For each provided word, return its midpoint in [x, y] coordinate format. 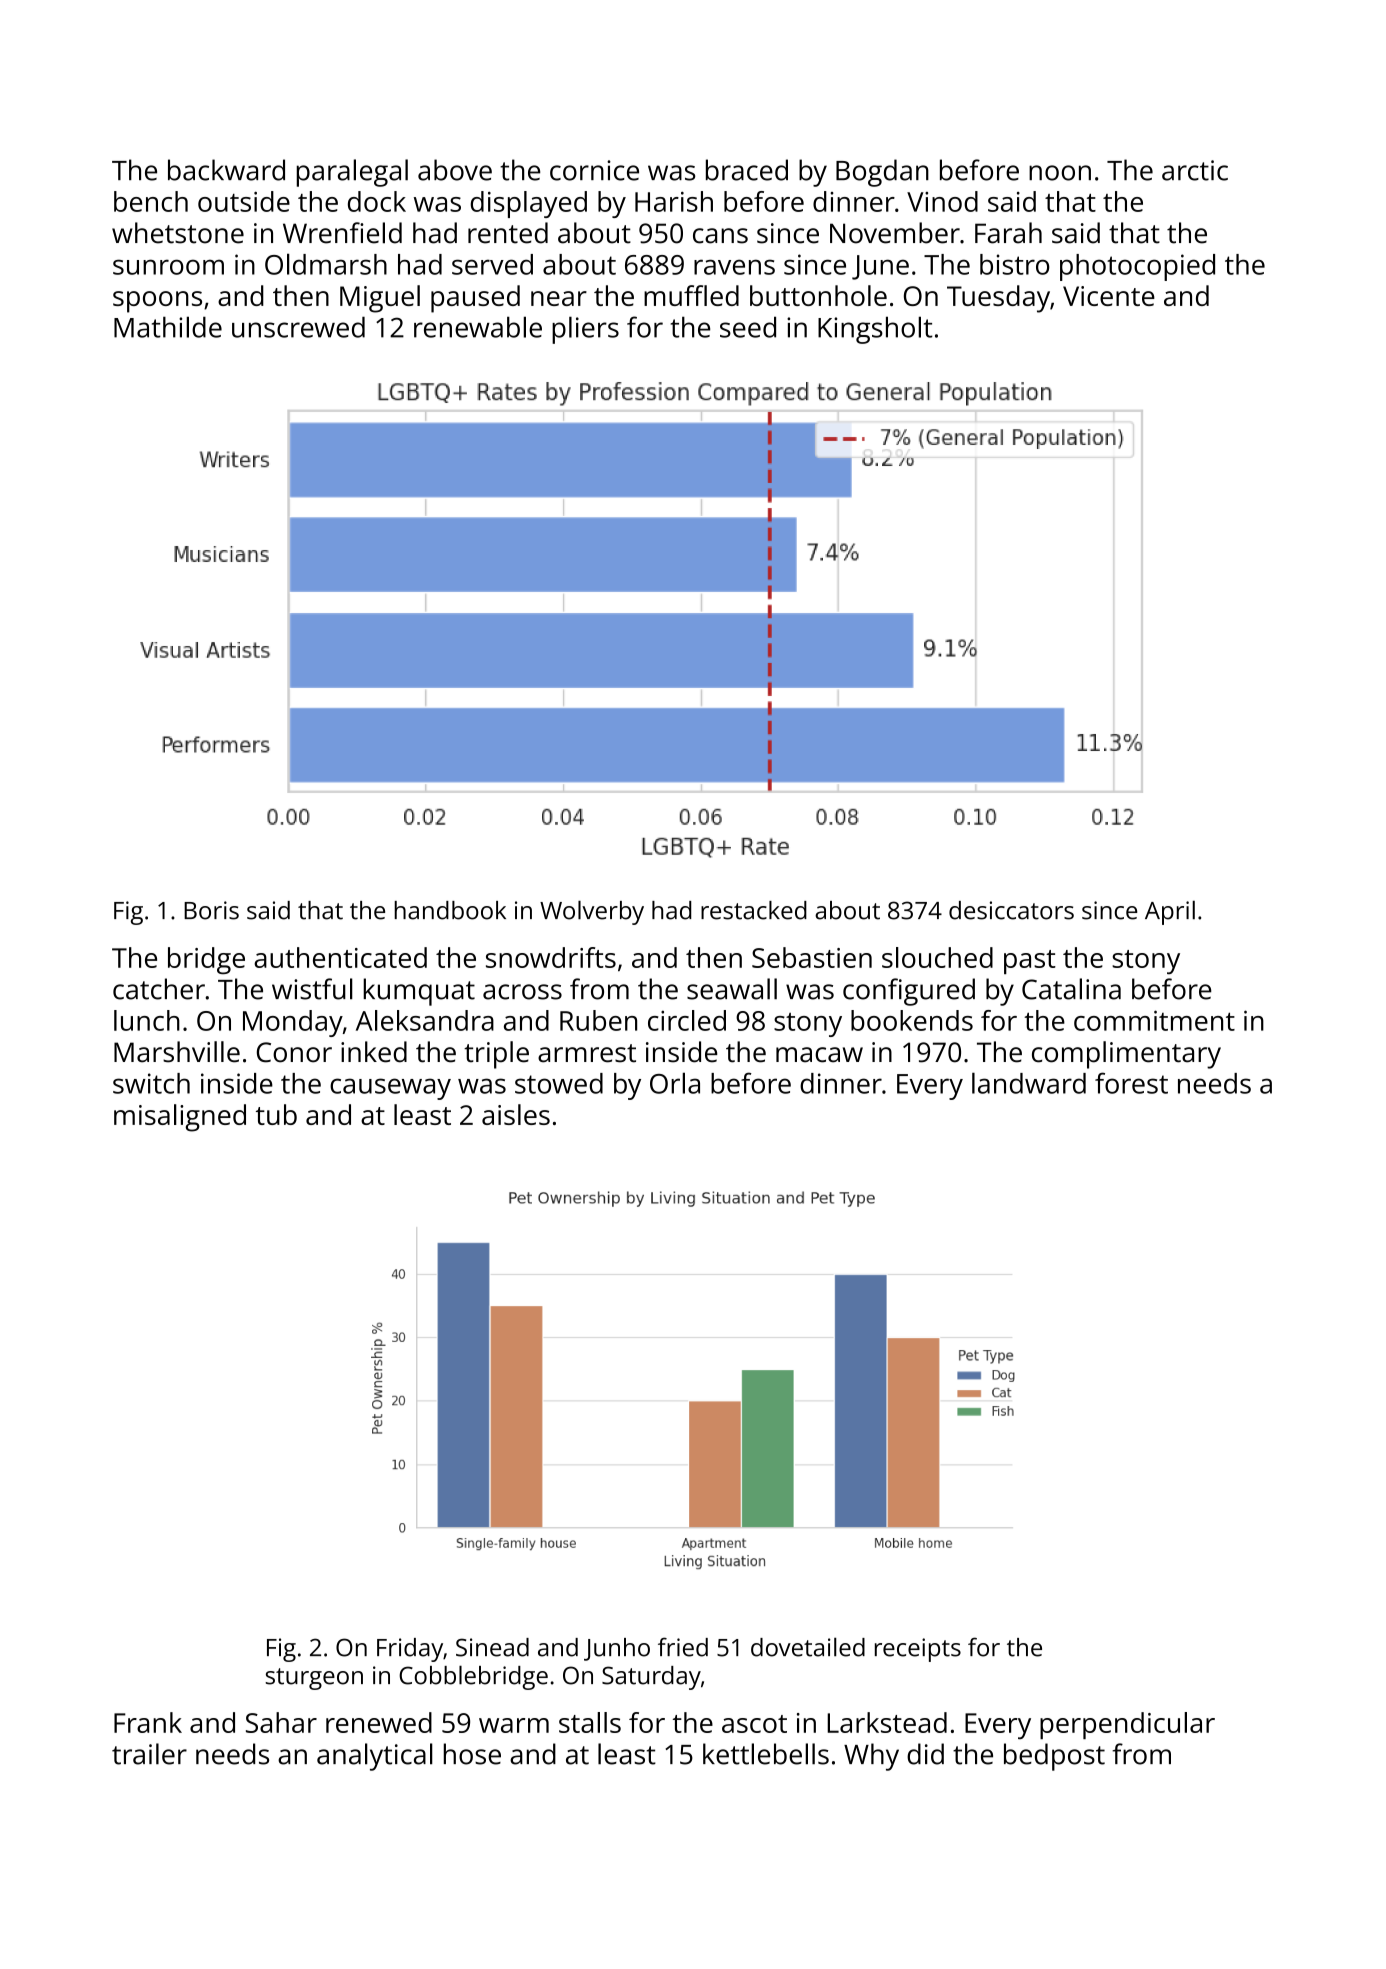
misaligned [180, 1118]
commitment [1154, 1020]
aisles [516, 1114]
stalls [590, 1722]
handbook [450, 910]
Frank [148, 1722]
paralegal [352, 173]
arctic [1195, 170]
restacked [754, 910]
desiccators [1011, 910]
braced [747, 170]
